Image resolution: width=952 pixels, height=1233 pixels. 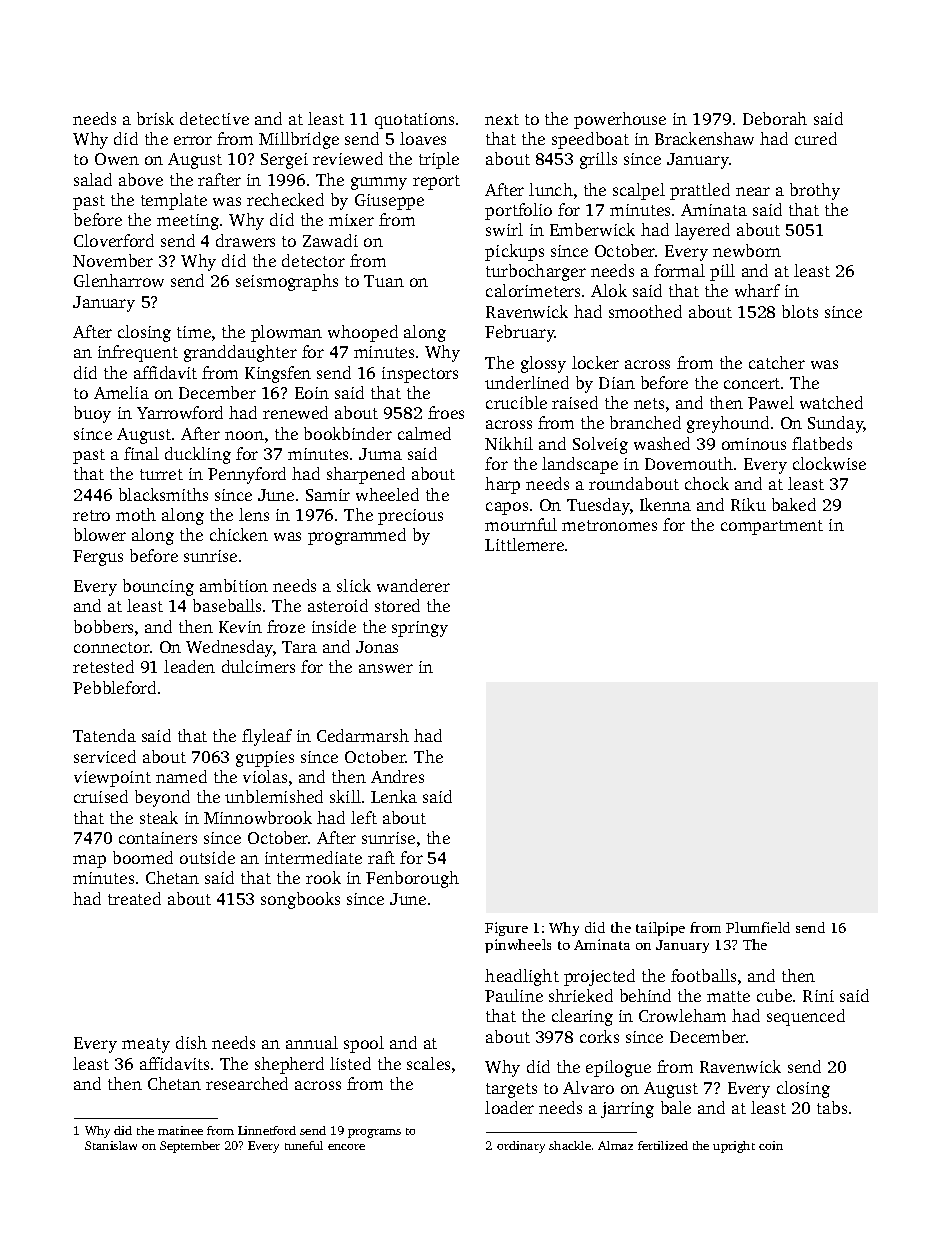 I want to click on brisk, so click(x=155, y=118).
